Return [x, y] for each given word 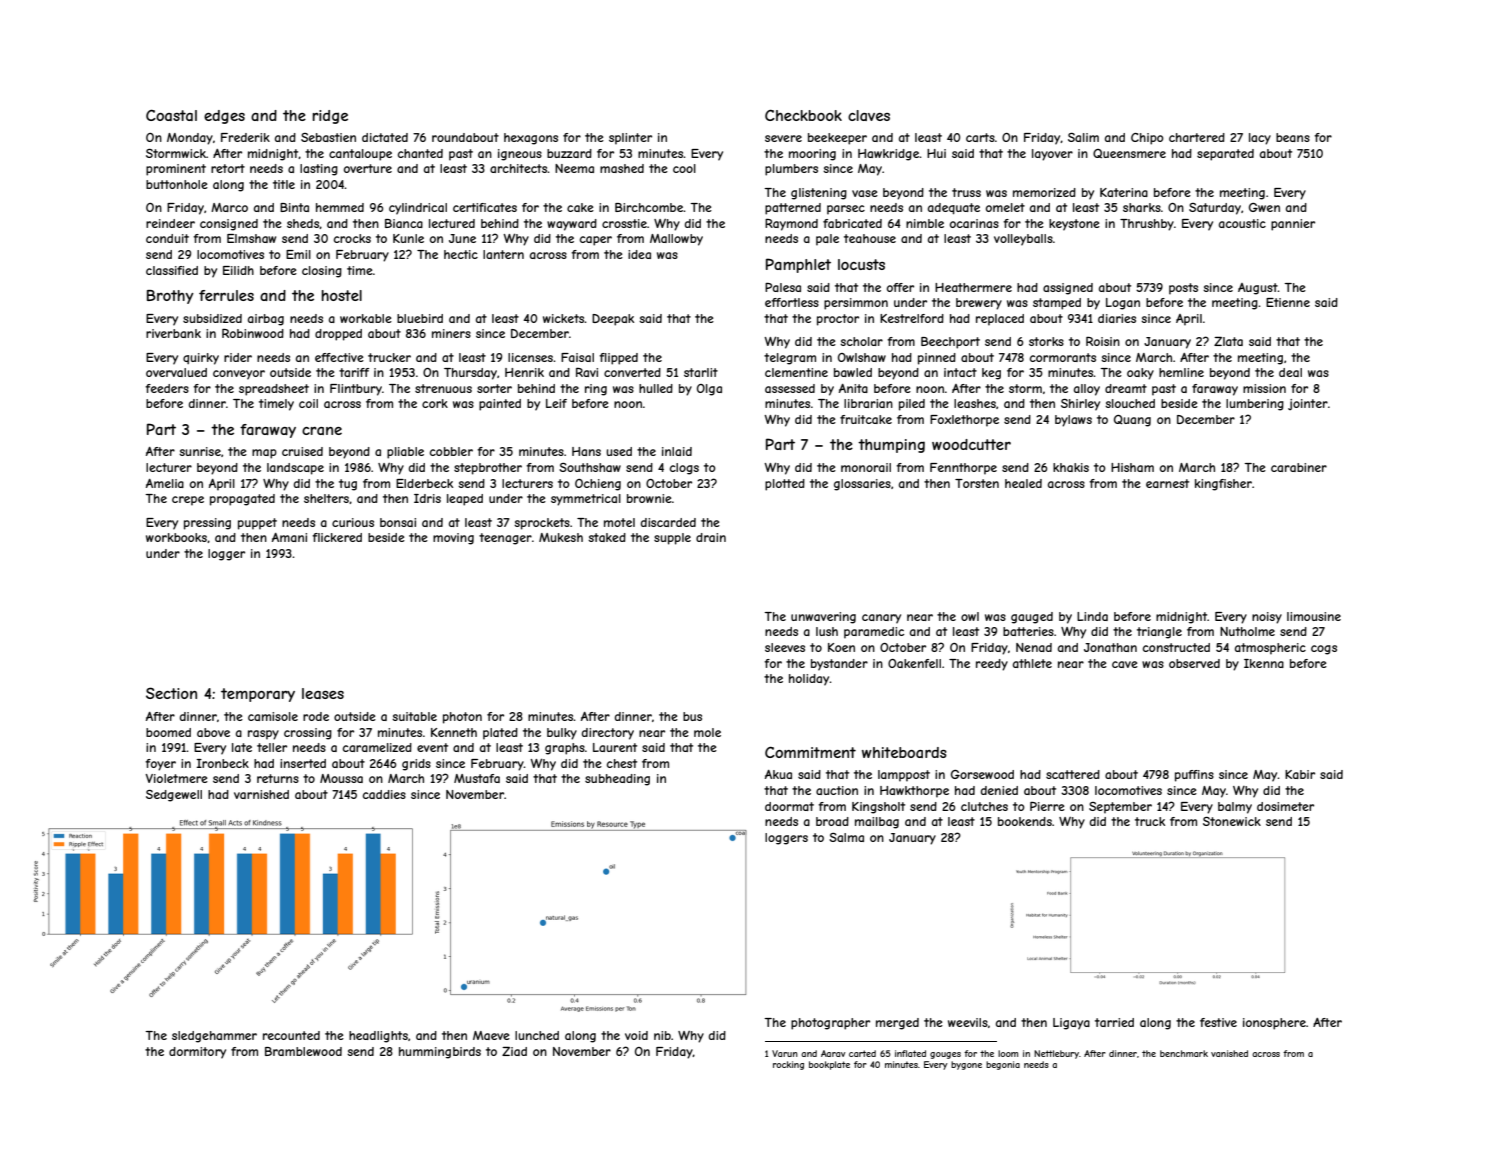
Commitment [810, 752]
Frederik [245, 137]
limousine [1314, 616]
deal [1290, 372]
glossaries [862, 485]
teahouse [870, 238]
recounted [291, 1035]
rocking [788, 1065]
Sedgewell [174, 796]
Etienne [1288, 302]
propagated [242, 500]
